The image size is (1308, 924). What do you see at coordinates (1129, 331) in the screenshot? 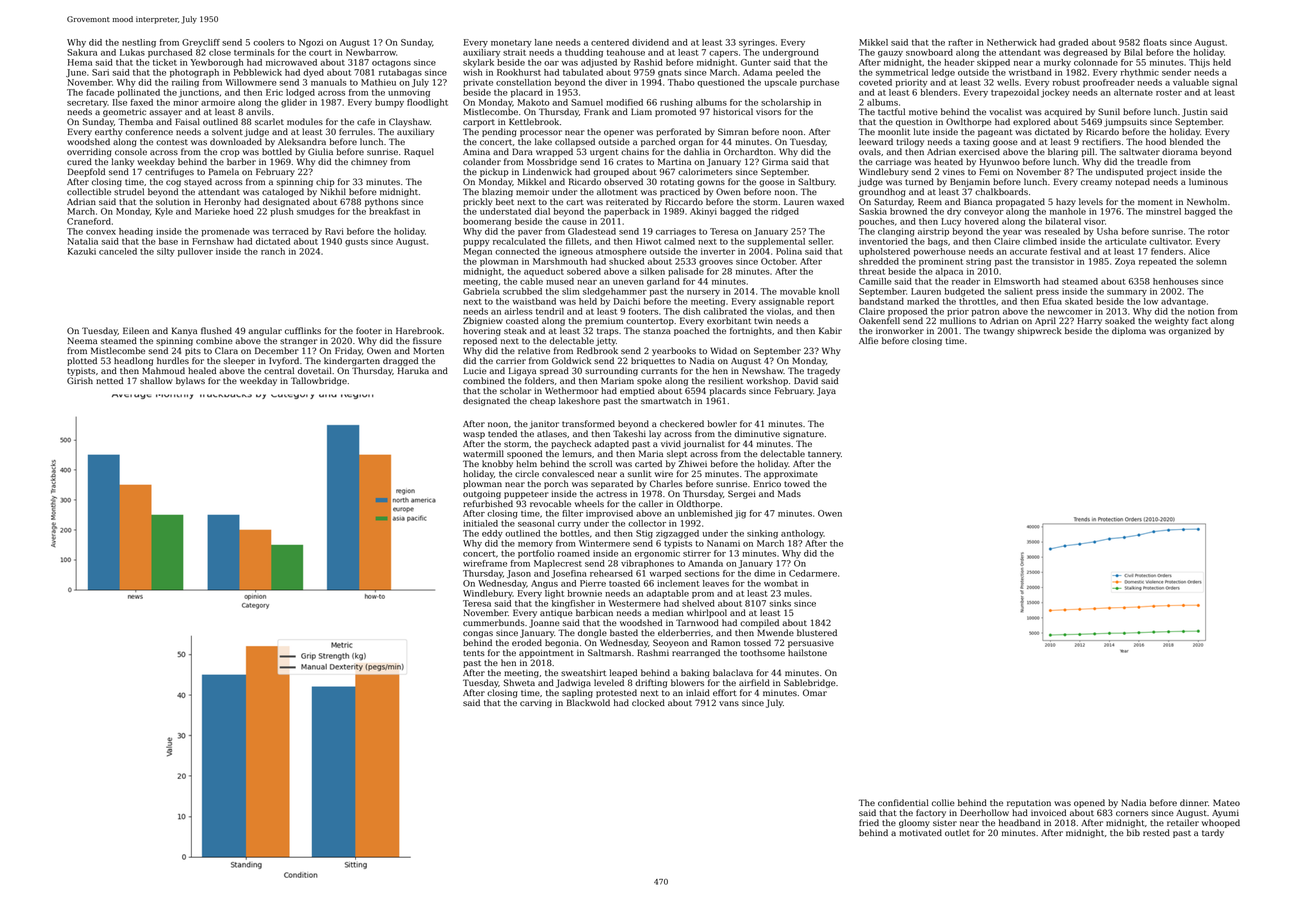
I see `diploma` at bounding box center [1129, 331].
